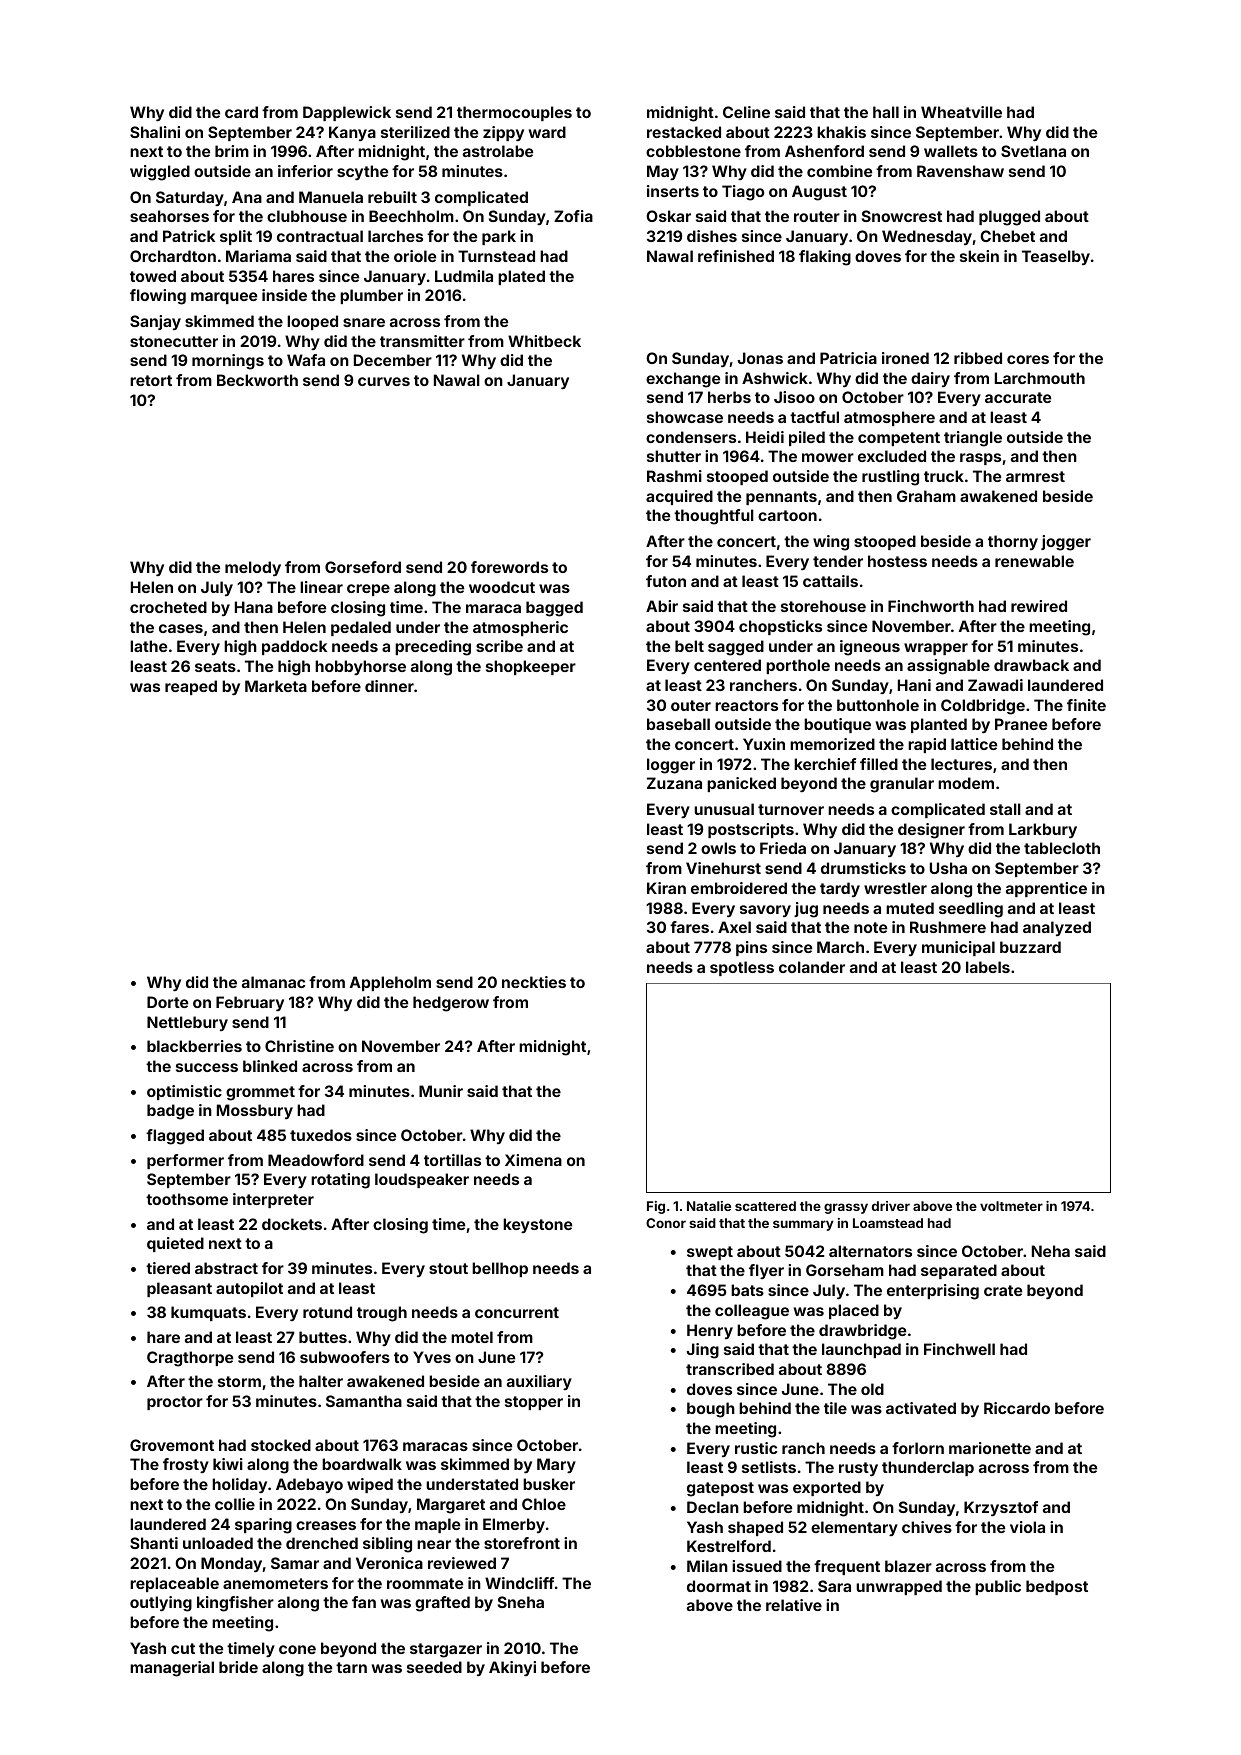 The width and height of the screenshot is (1241, 1755). Describe the element at coordinates (531, 667) in the screenshot. I see `shopkeeper` at that location.
